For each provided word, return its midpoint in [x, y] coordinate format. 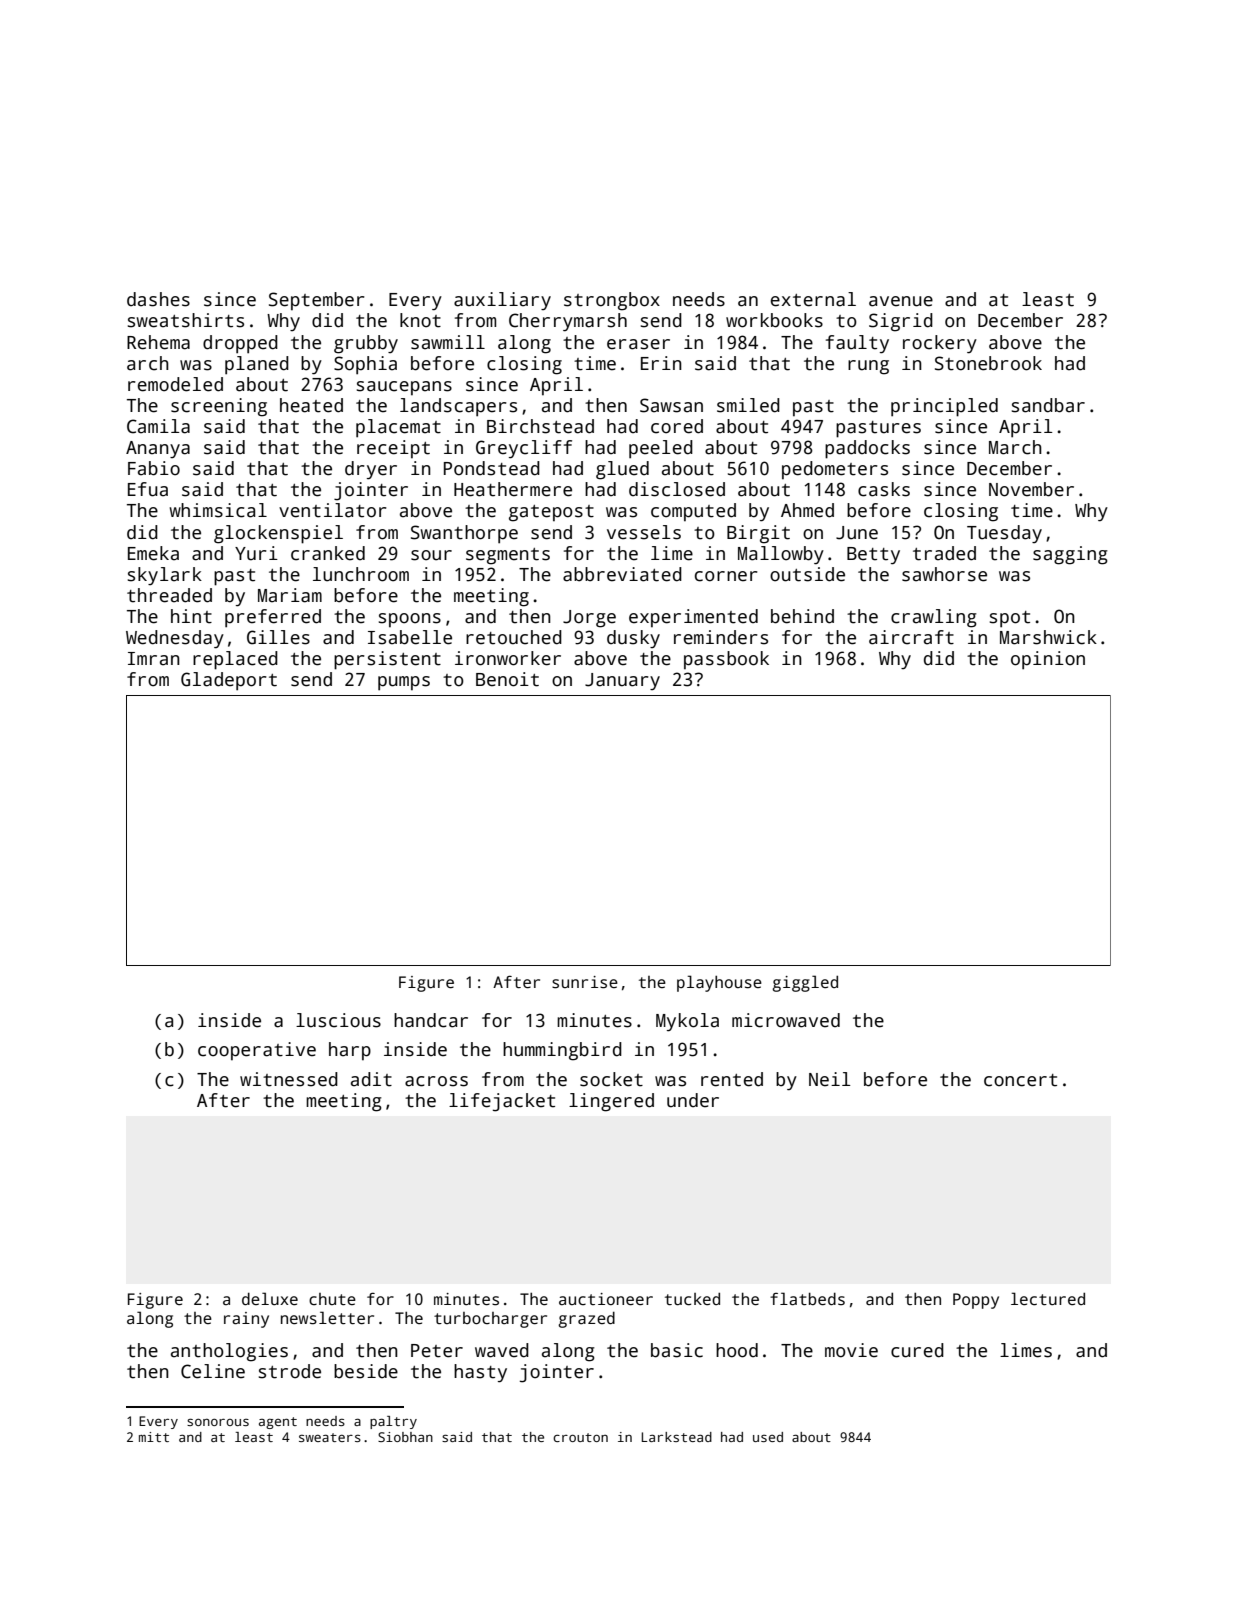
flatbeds [807, 1299]
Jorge [589, 619]
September [317, 301]
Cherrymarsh [568, 322]
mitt [154, 1437]
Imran [154, 659]
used [768, 1437]
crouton [580, 1437]
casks [884, 489]
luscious [338, 1020]
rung [868, 367]
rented [732, 1079]
